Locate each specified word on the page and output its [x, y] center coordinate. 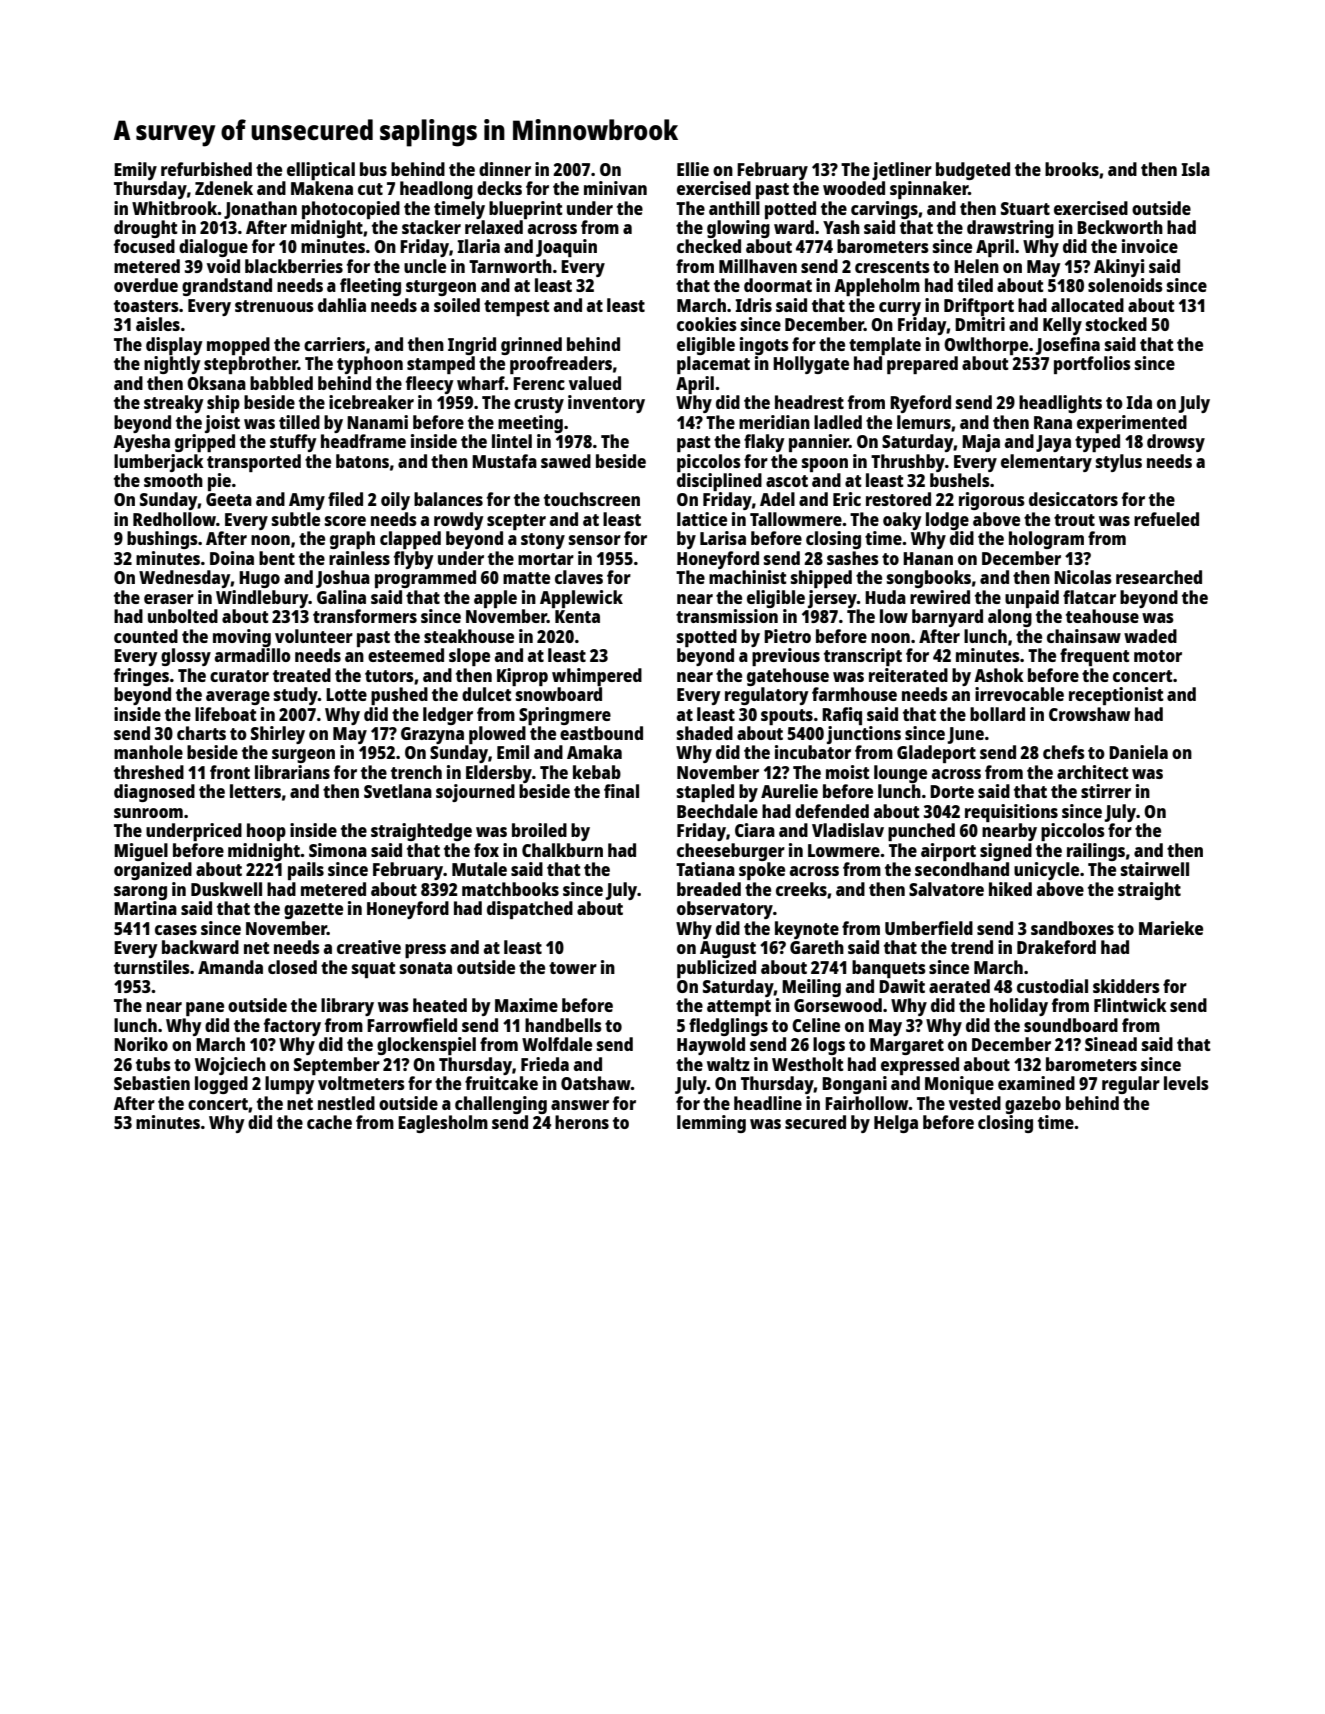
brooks [1072, 169]
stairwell [1155, 869]
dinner [505, 169]
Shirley [278, 735]
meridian [774, 422]
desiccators [1073, 499]
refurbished [206, 169]
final [621, 791]
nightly [172, 365]
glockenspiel [426, 1046]
